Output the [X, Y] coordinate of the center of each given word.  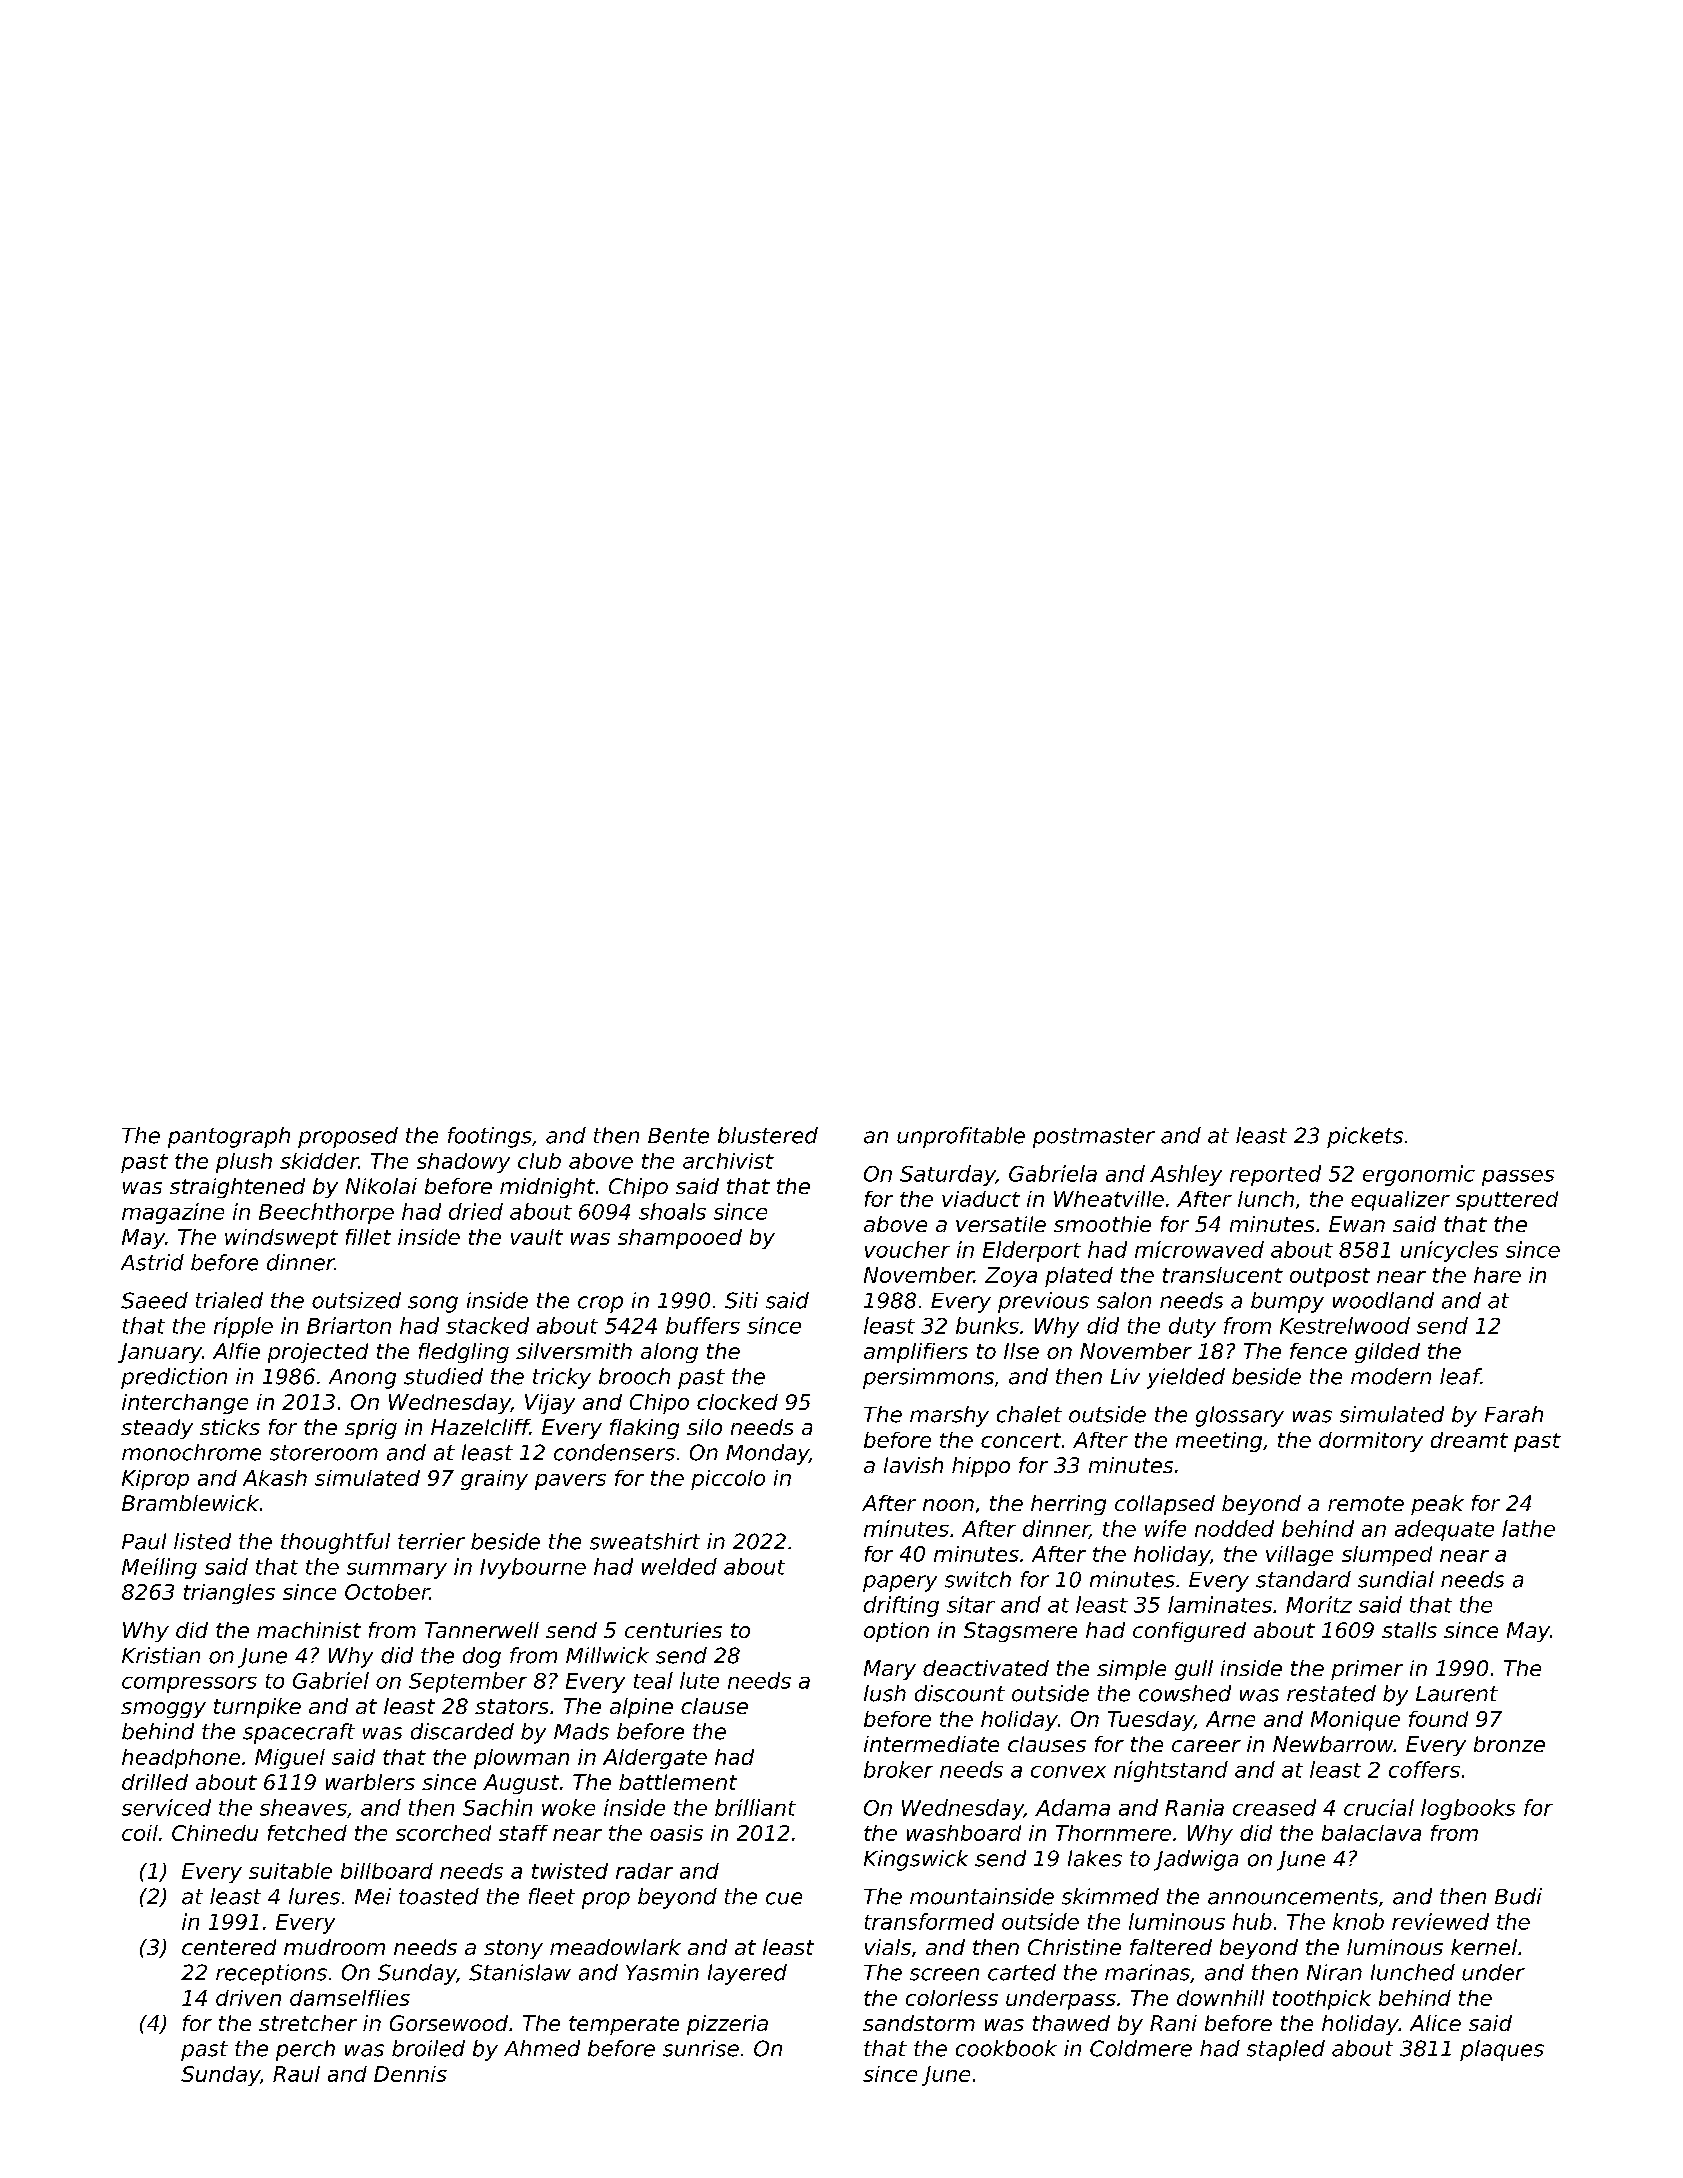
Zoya [1011, 1277]
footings [490, 1137]
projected [318, 1353]
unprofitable [961, 1137]
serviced [166, 1807]
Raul [296, 2074]
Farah [1514, 1414]
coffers [1424, 1769]
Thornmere [1113, 1833]
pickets [1365, 1137]
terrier [431, 1541]
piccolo [728, 1480]
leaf [1460, 1376]
